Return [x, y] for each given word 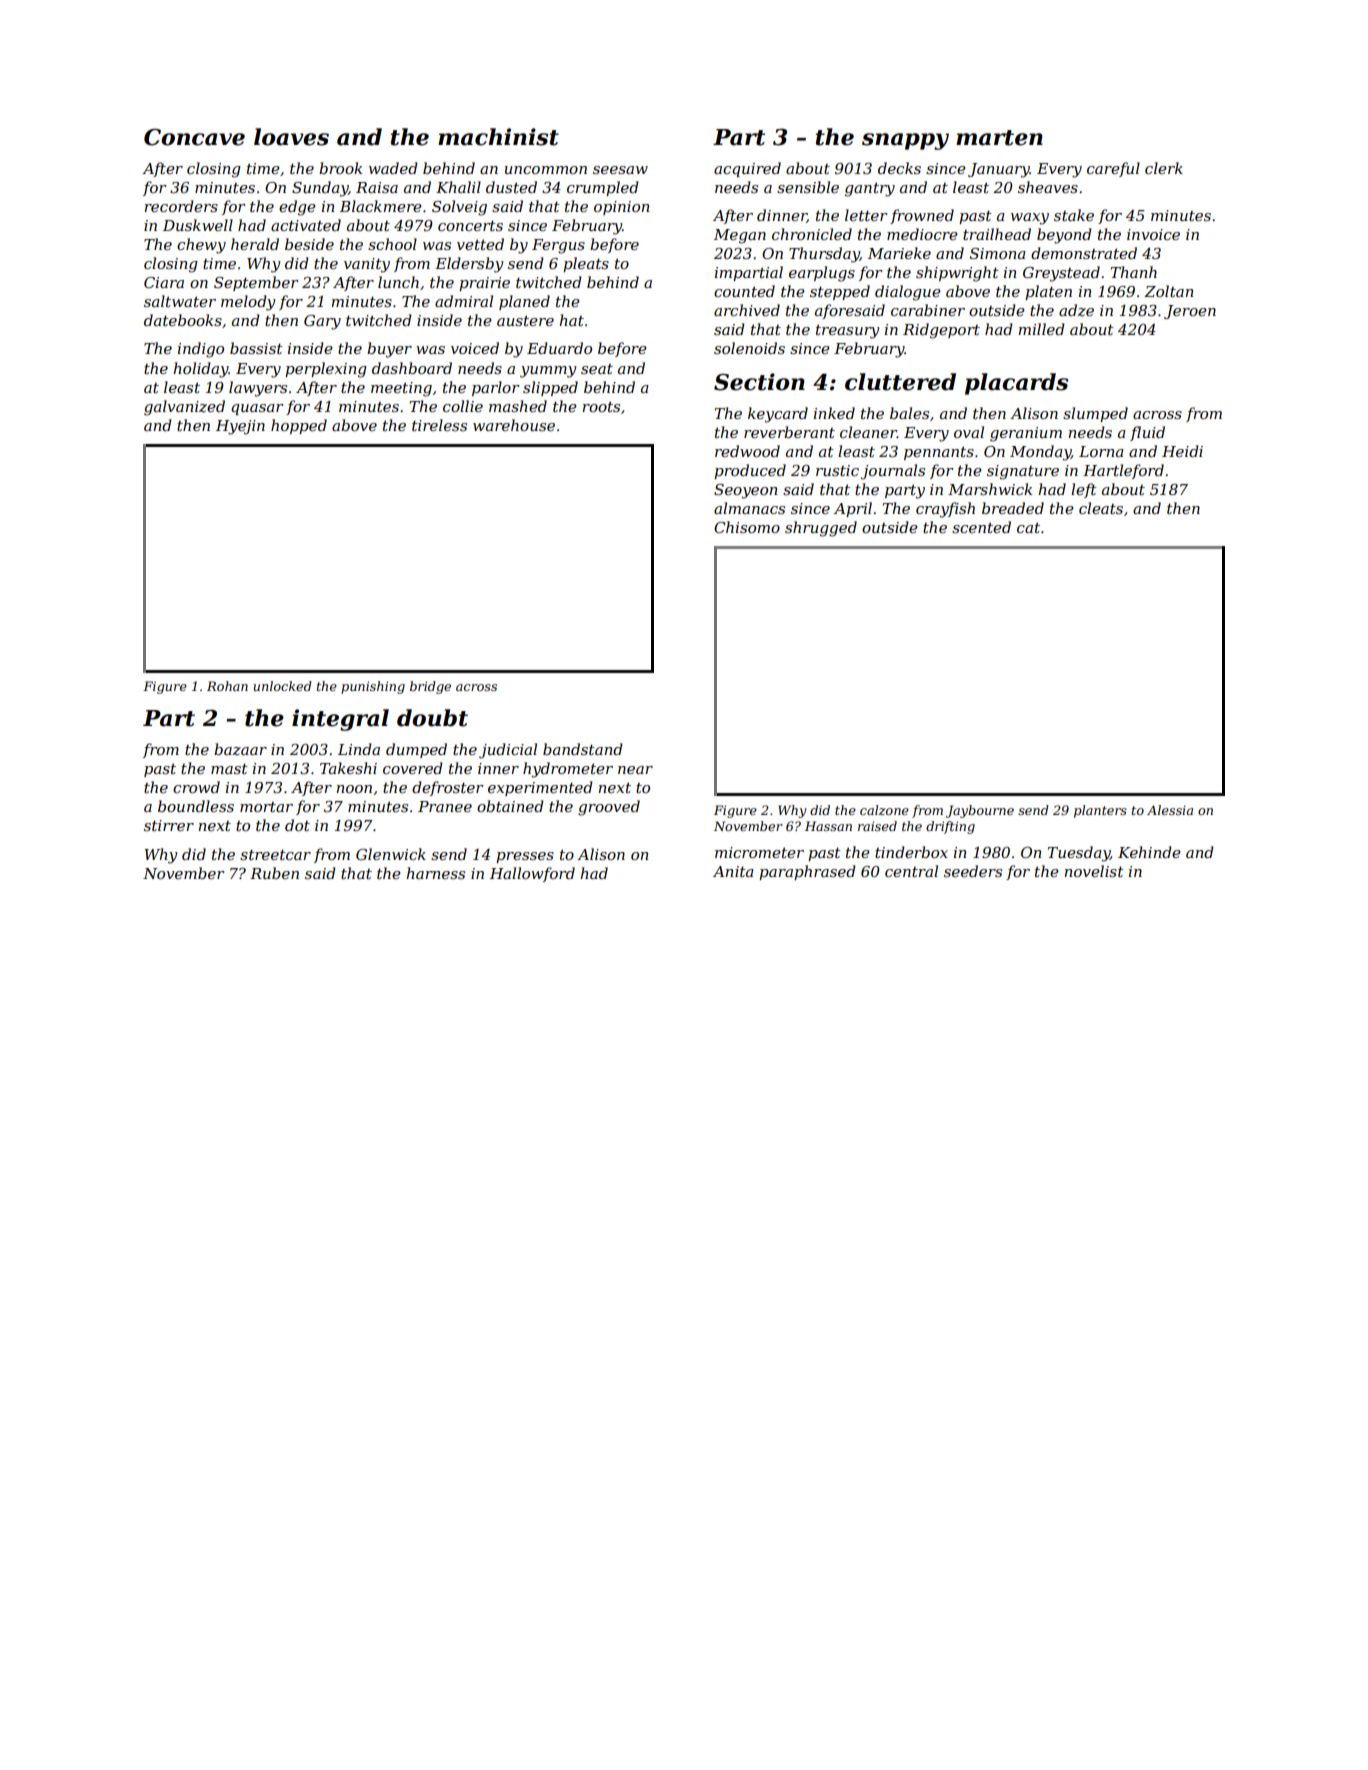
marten [999, 138]
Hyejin [240, 427]
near [635, 770]
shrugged [821, 529]
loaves [291, 137]
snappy [905, 141]
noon [354, 789]
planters [1100, 811]
